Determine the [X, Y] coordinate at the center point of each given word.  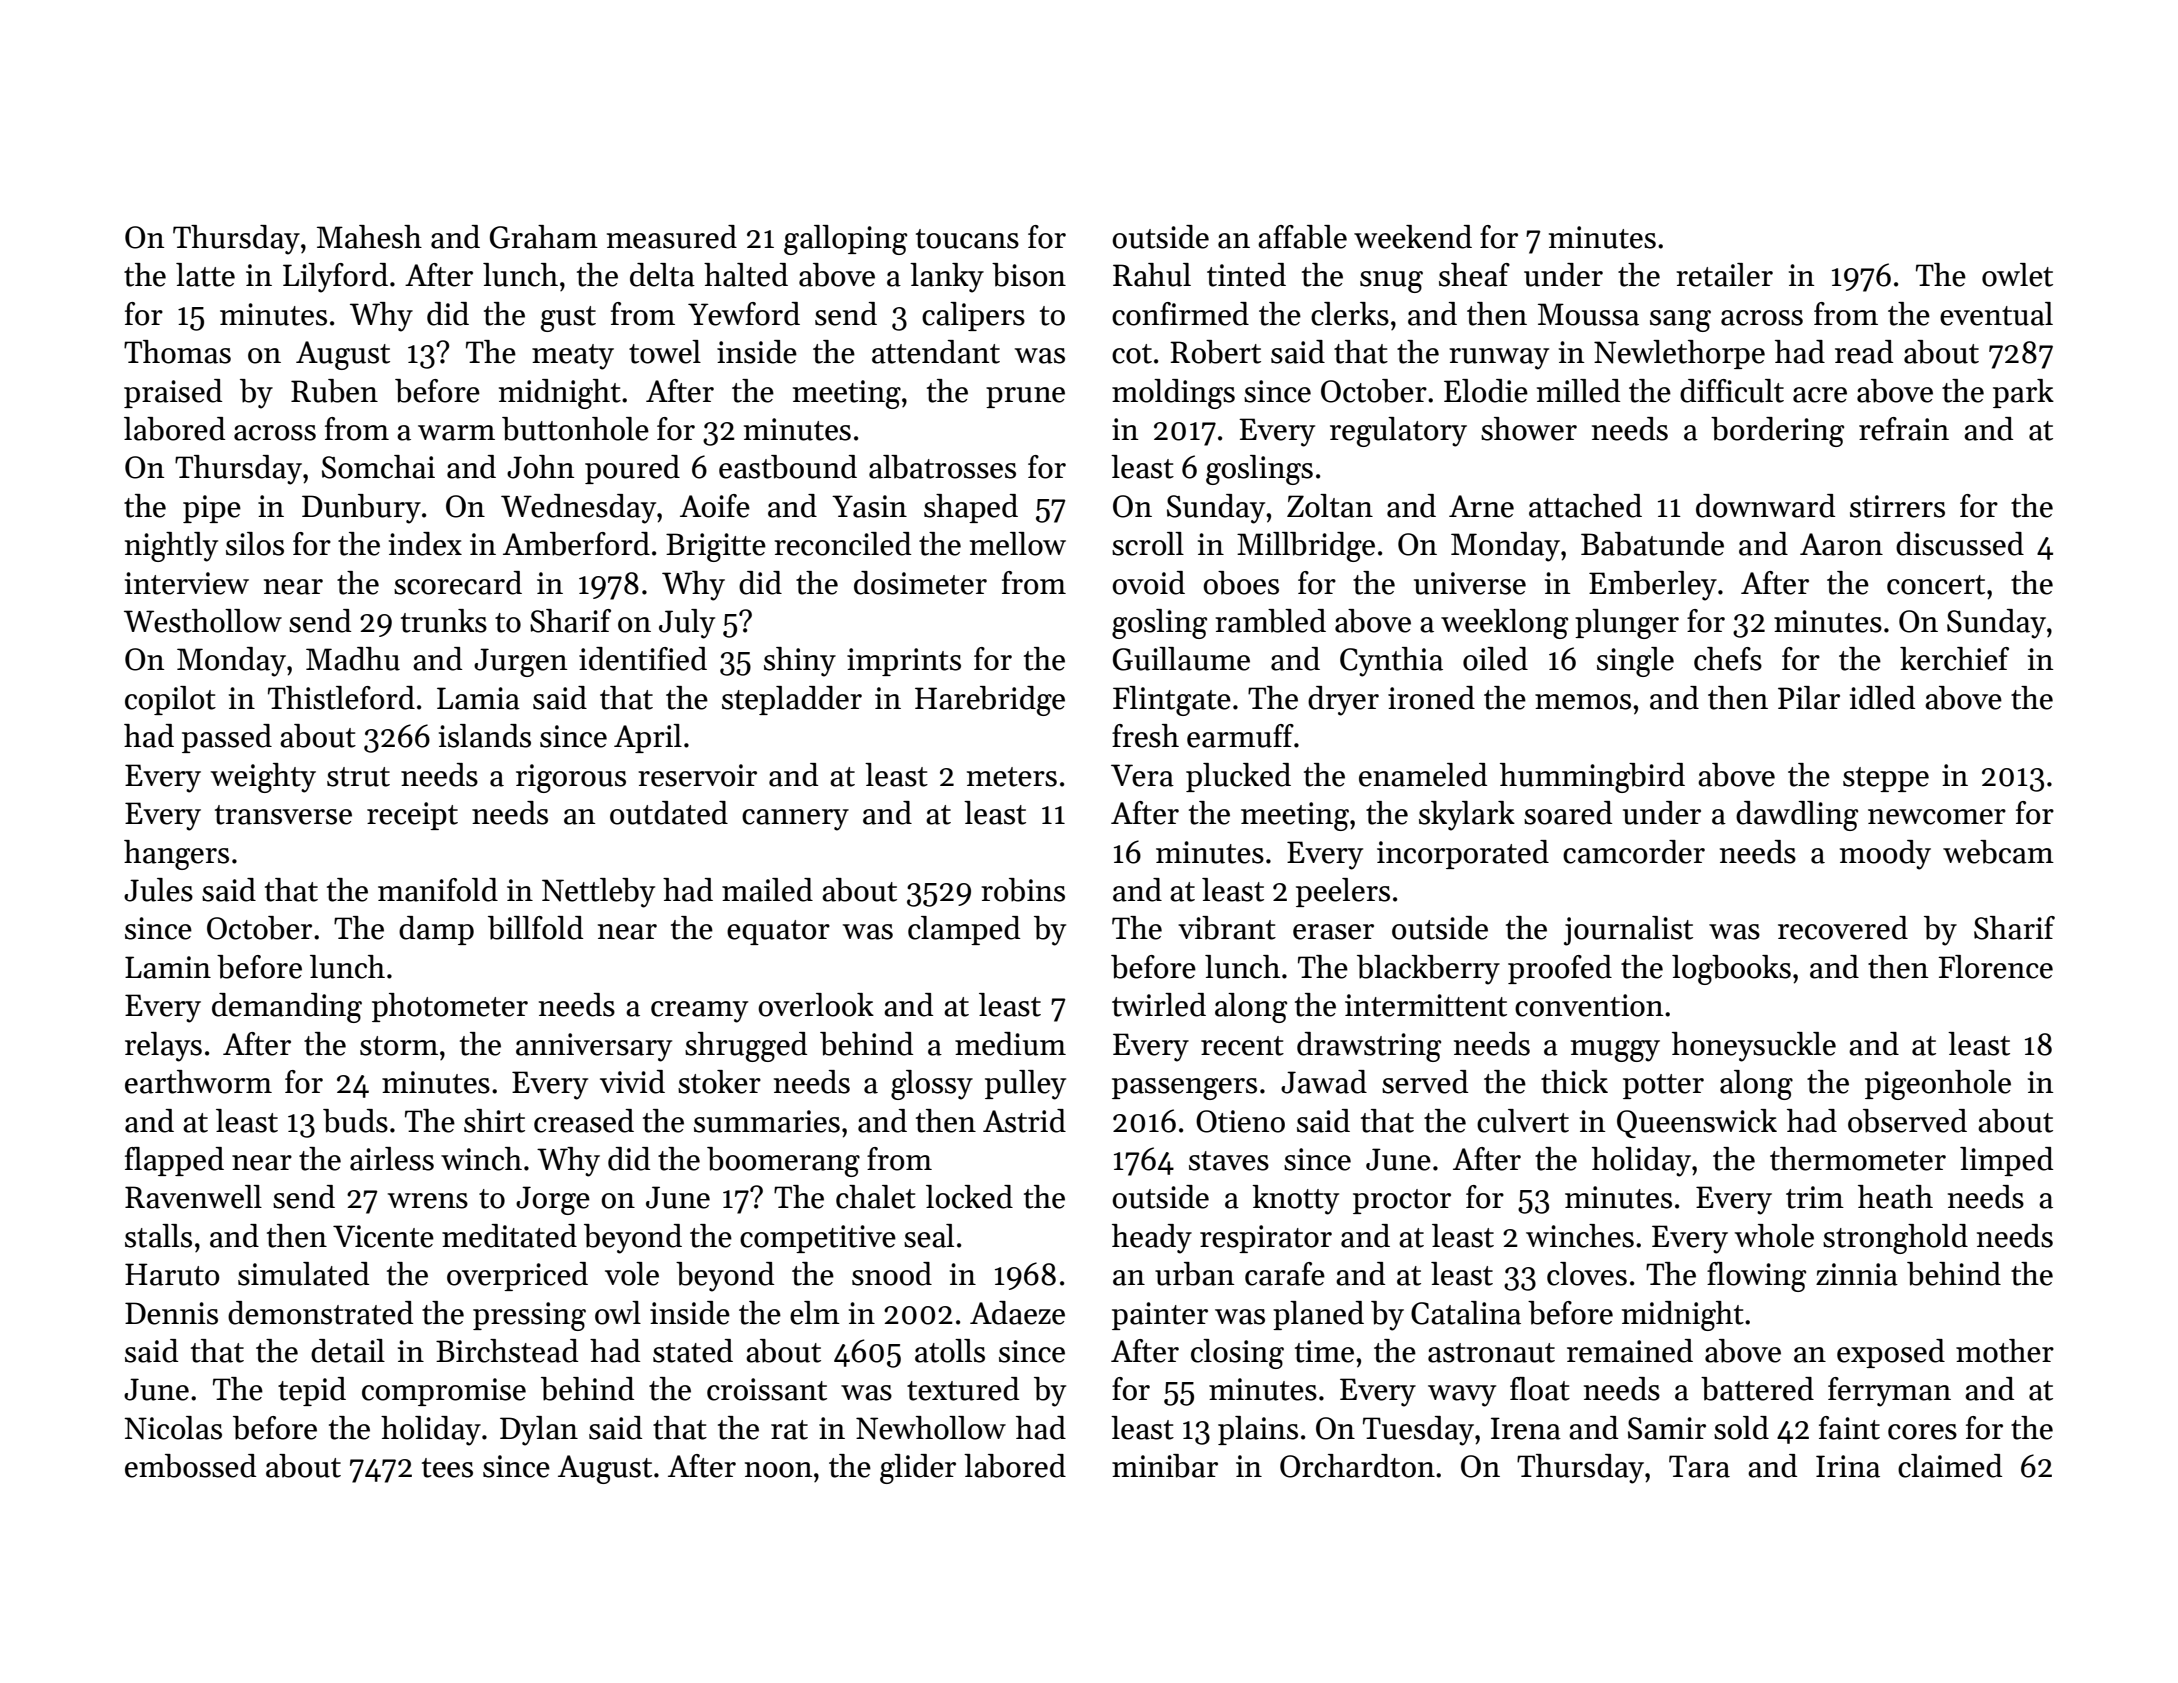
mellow [1018, 544]
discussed [1960, 544]
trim [1815, 1197]
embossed [190, 1466]
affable [1302, 237]
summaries [767, 1121]
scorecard [458, 583]
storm [399, 1046]
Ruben [334, 391]
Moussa [1588, 314]
